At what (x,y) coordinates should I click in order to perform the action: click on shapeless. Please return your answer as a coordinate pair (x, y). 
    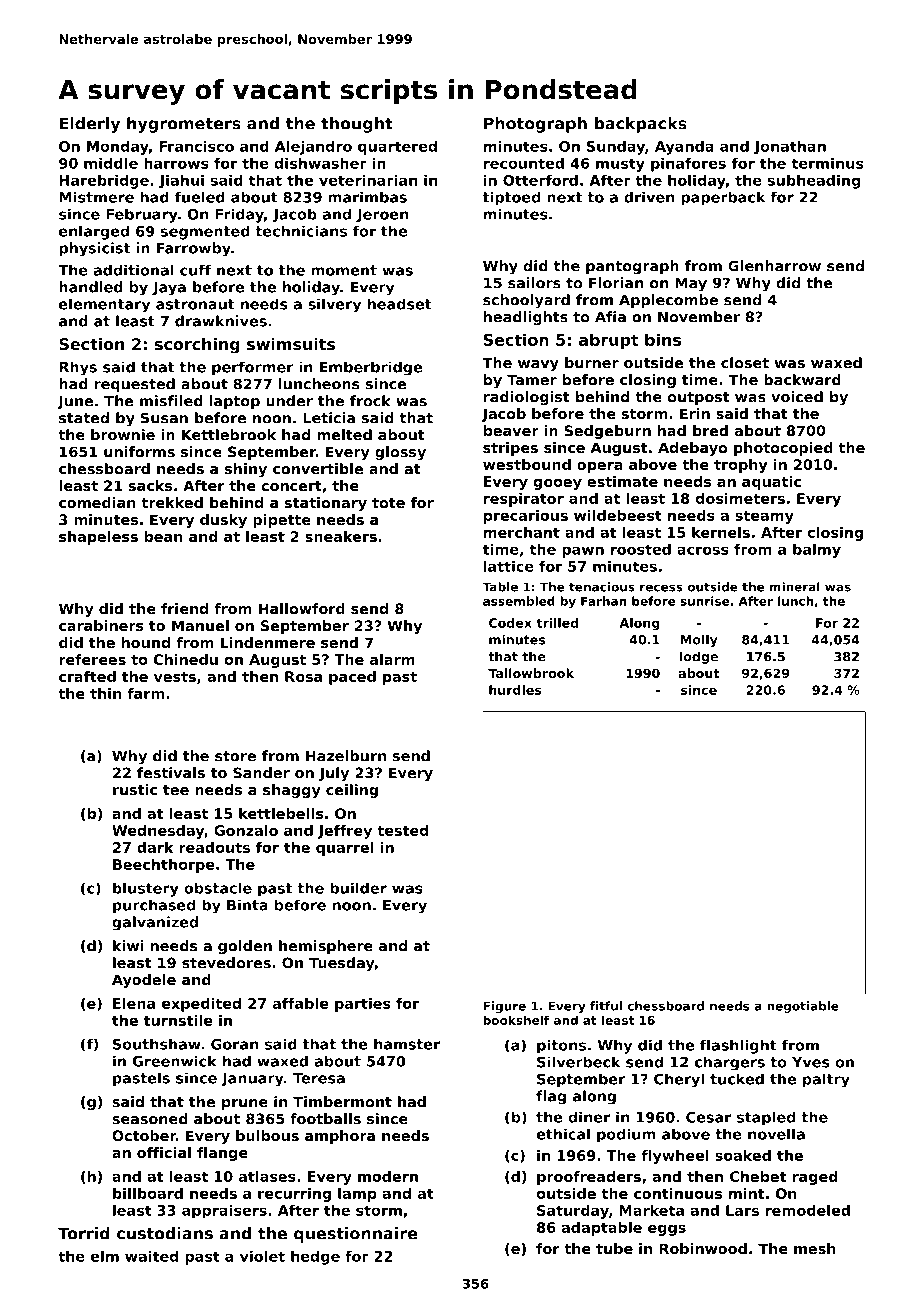
    Looking at the image, I should click on (98, 538).
